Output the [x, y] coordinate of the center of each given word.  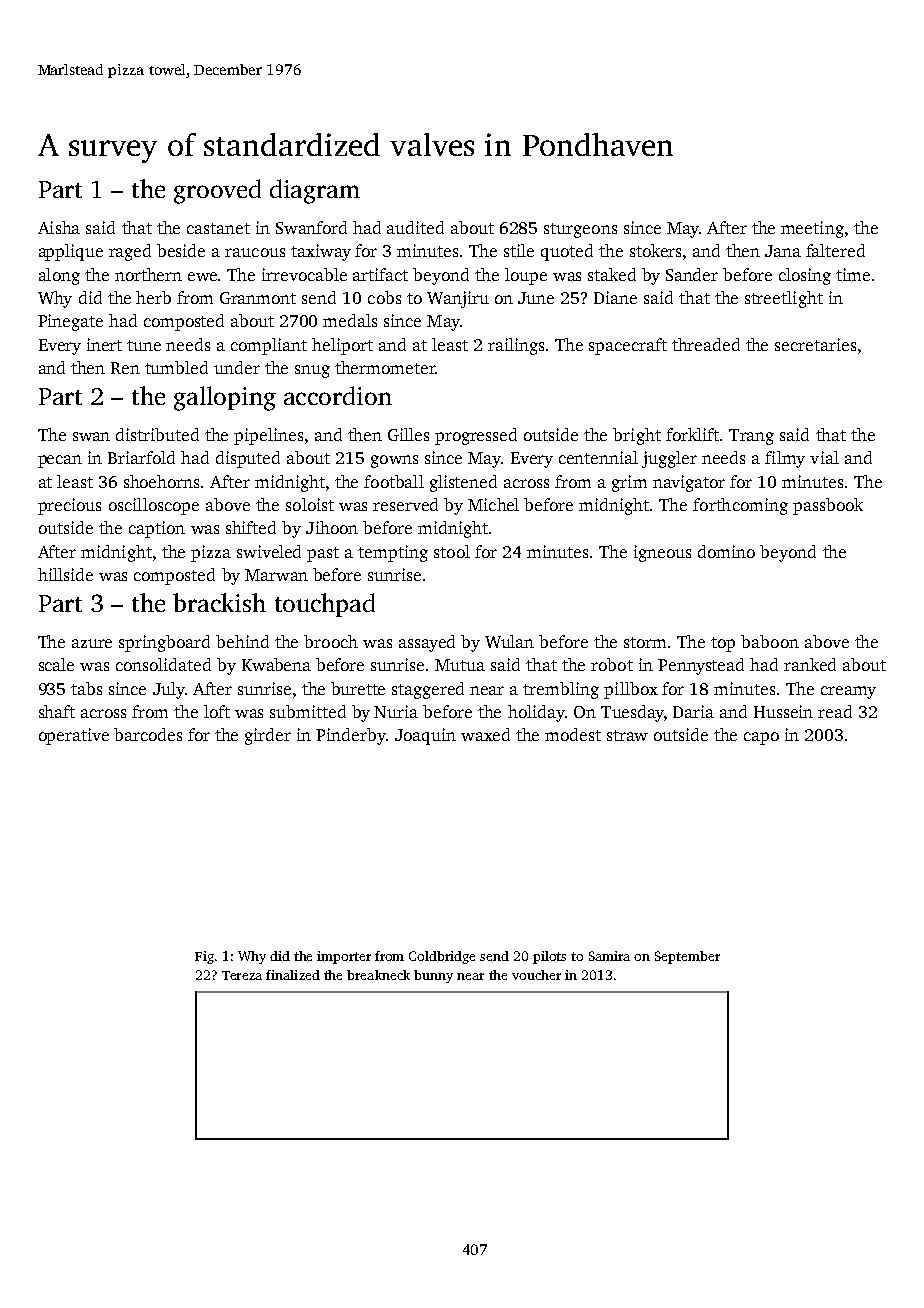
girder [268, 736]
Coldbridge [442, 957]
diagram [315, 191]
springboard [164, 643]
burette [358, 688]
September [687, 957]
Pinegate [70, 322]
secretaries [815, 344]
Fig [204, 957]
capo [761, 738]
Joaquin [425, 736]
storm [645, 642]
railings [516, 346]
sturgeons [580, 230]
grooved [217, 191]
